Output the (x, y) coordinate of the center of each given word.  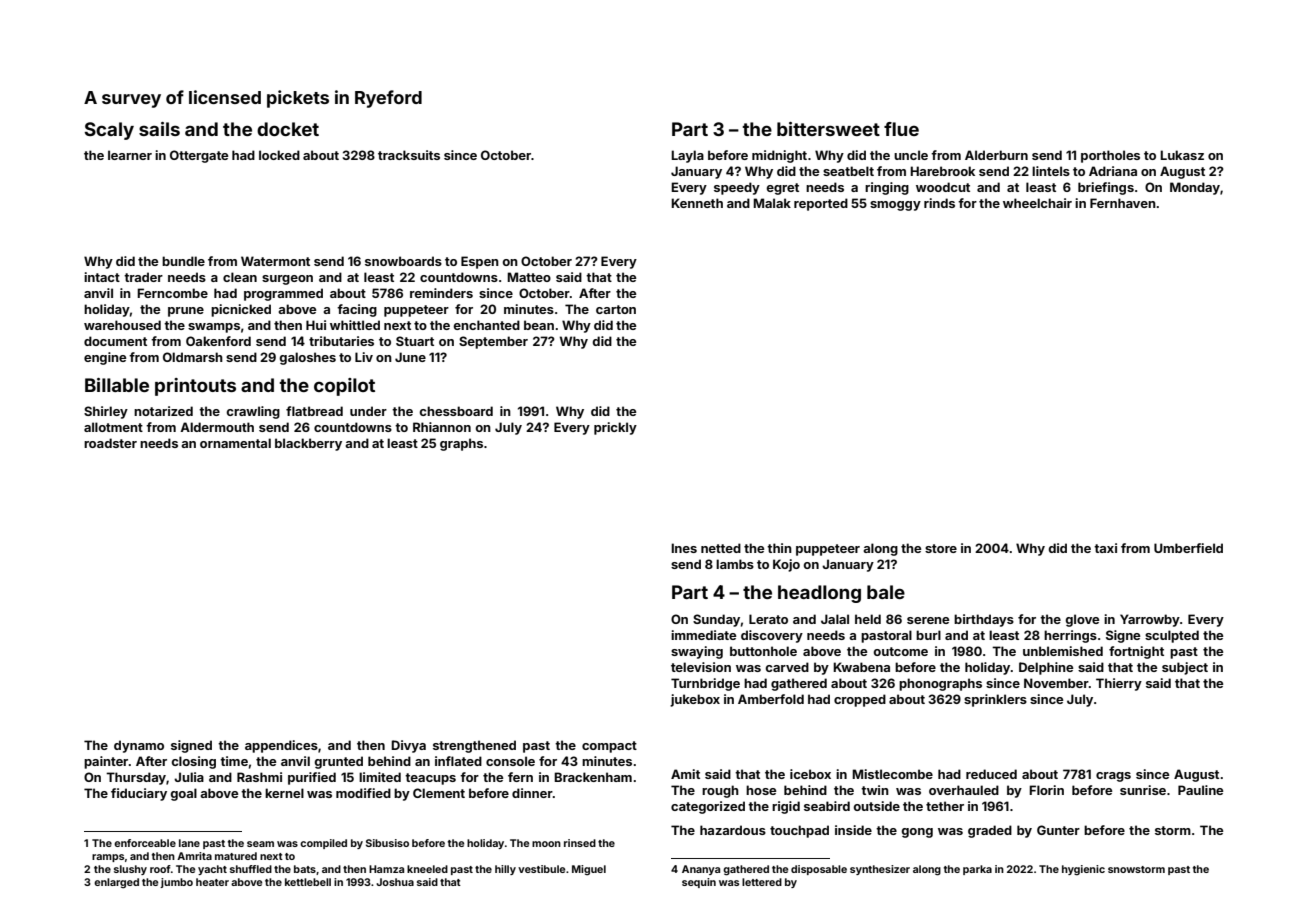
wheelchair (1037, 203)
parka (977, 870)
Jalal (835, 619)
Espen (480, 262)
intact (102, 277)
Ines (684, 548)
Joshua (395, 882)
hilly (505, 870)
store (941, 548)
